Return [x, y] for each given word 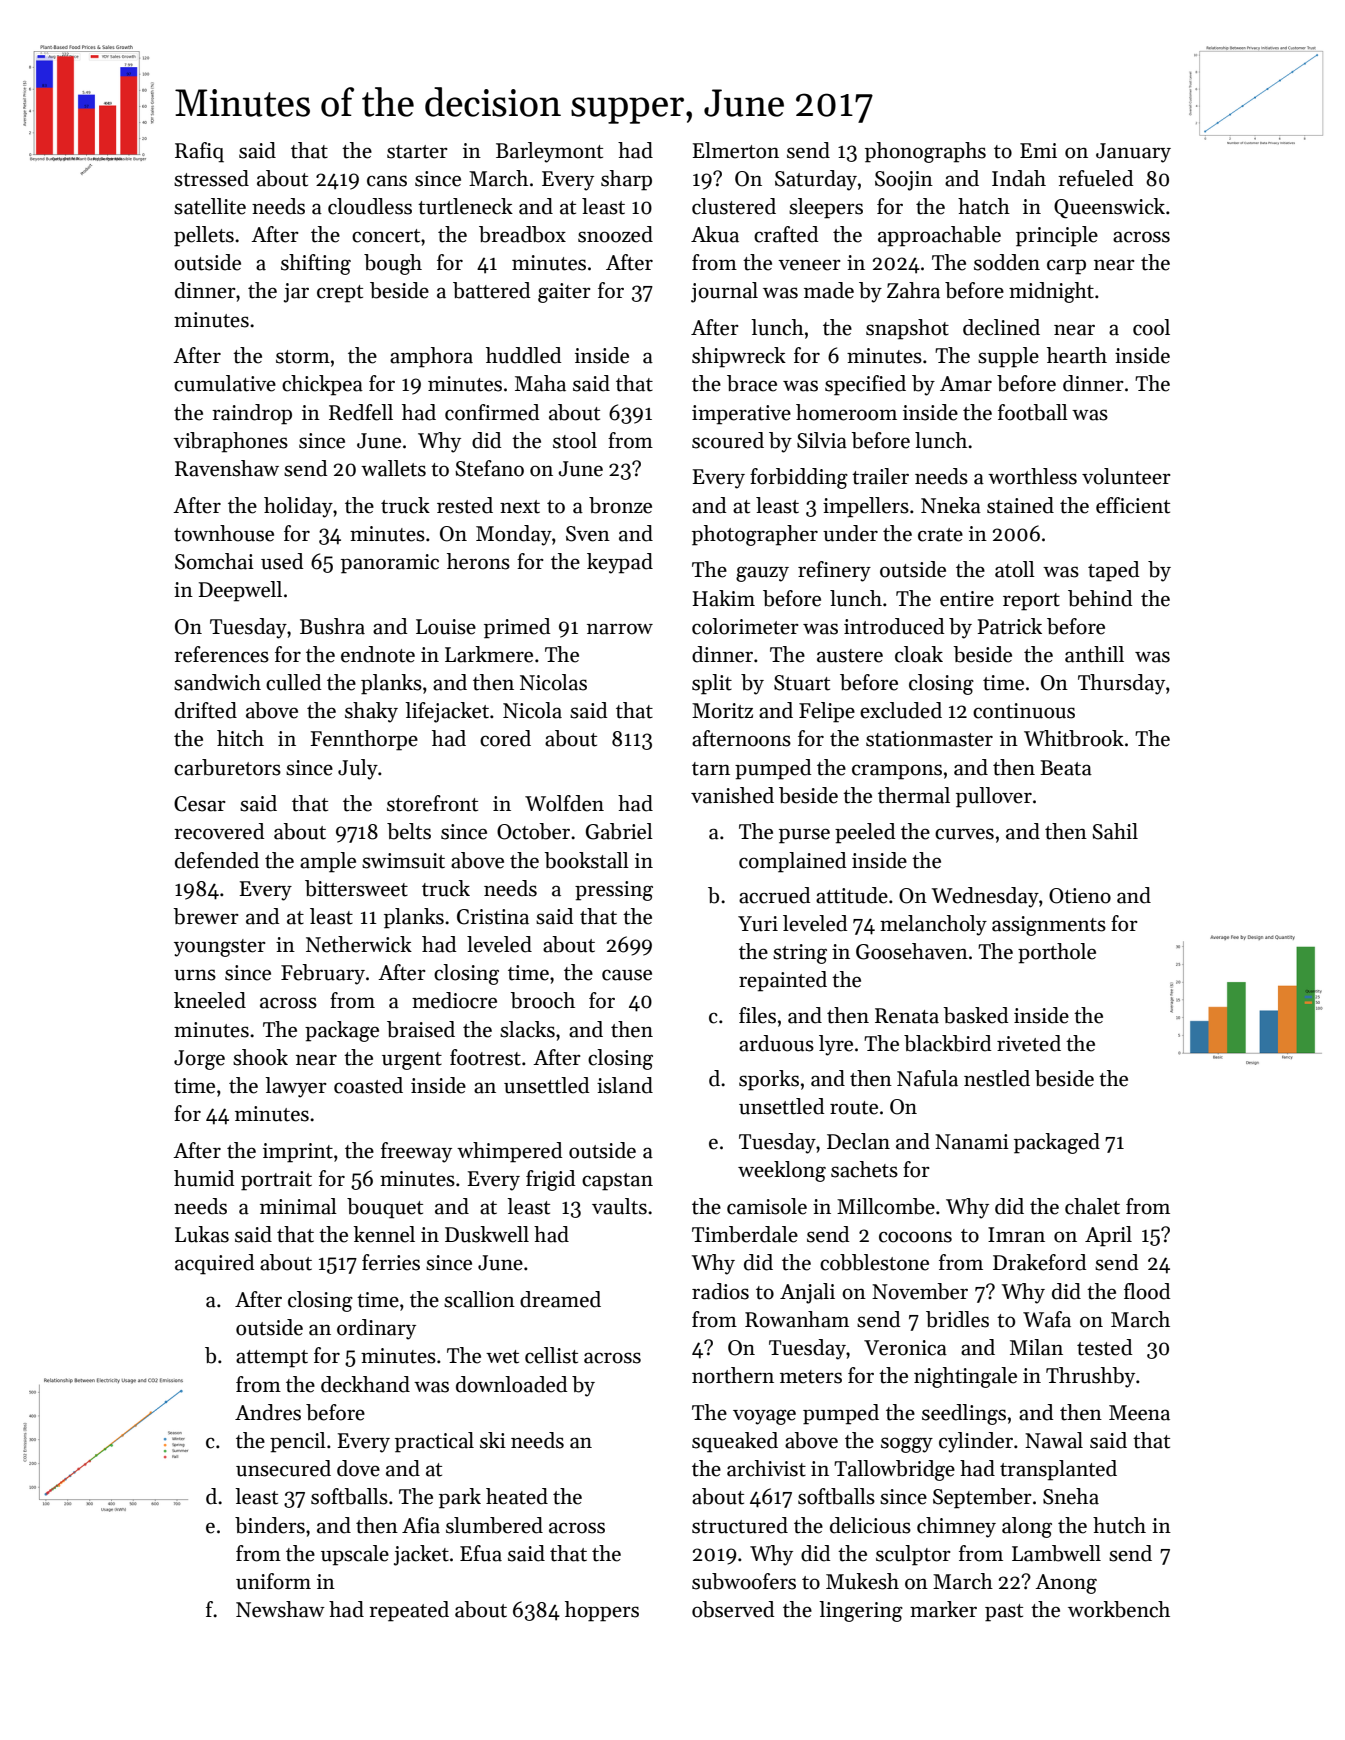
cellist [551, 1355]
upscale [355, 1555]
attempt [272, 1359]
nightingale [965, 1377]
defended [217, 860]
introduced [894, 626]
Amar [966, 384]
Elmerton [736, 150]
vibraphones [230, 442]
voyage [764, 1417]
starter [417, 152]
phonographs [925, 152]
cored [505, 738]
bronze [620, 505]
